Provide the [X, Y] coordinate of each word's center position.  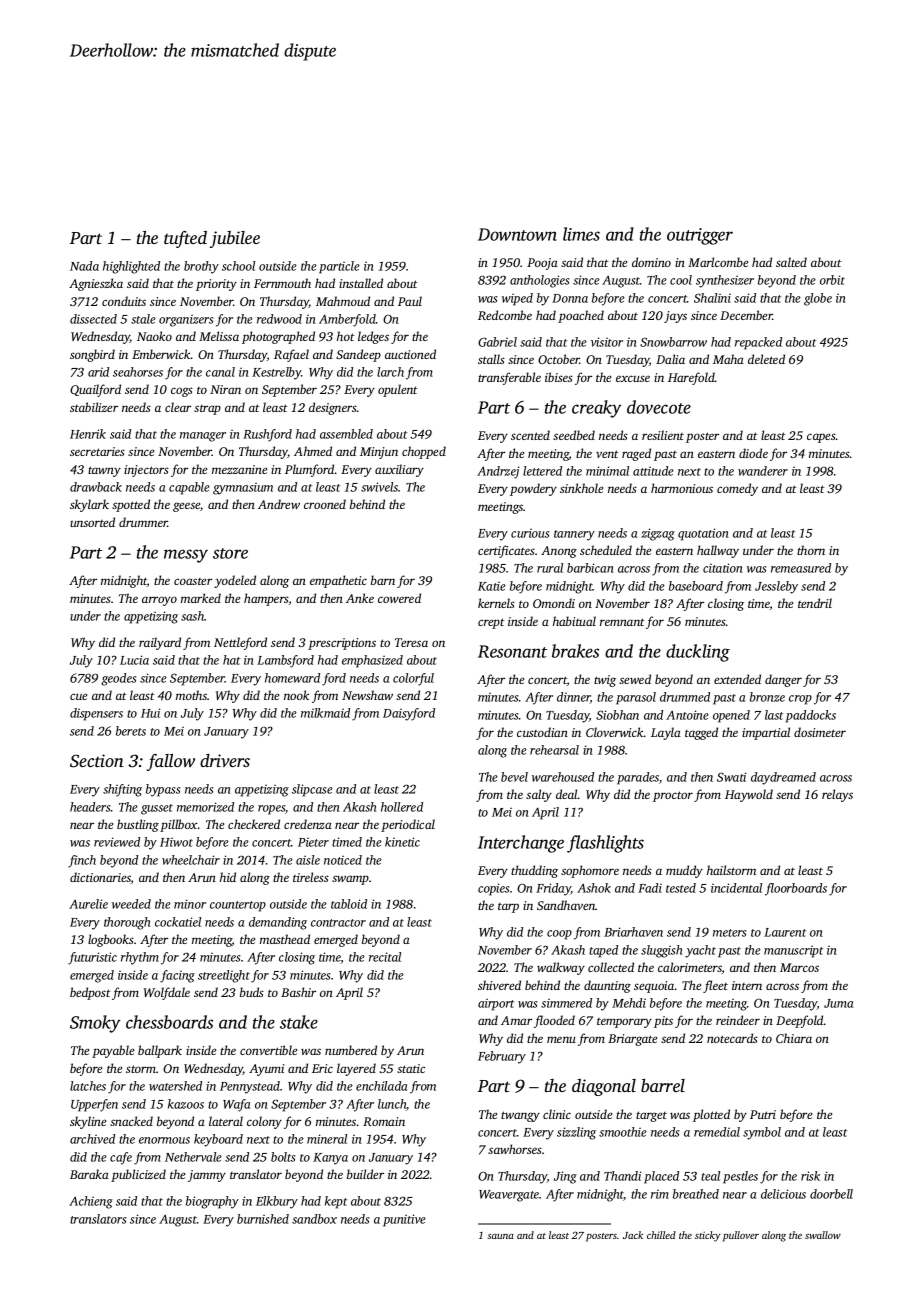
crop [800, 700]
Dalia [670, 359]
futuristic [92, 958]
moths [191, 695]
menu [561, 1039]
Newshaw [367, 695]
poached [581, 316]
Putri [763, 1114]
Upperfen [94, 1105]
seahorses [138, 372]
